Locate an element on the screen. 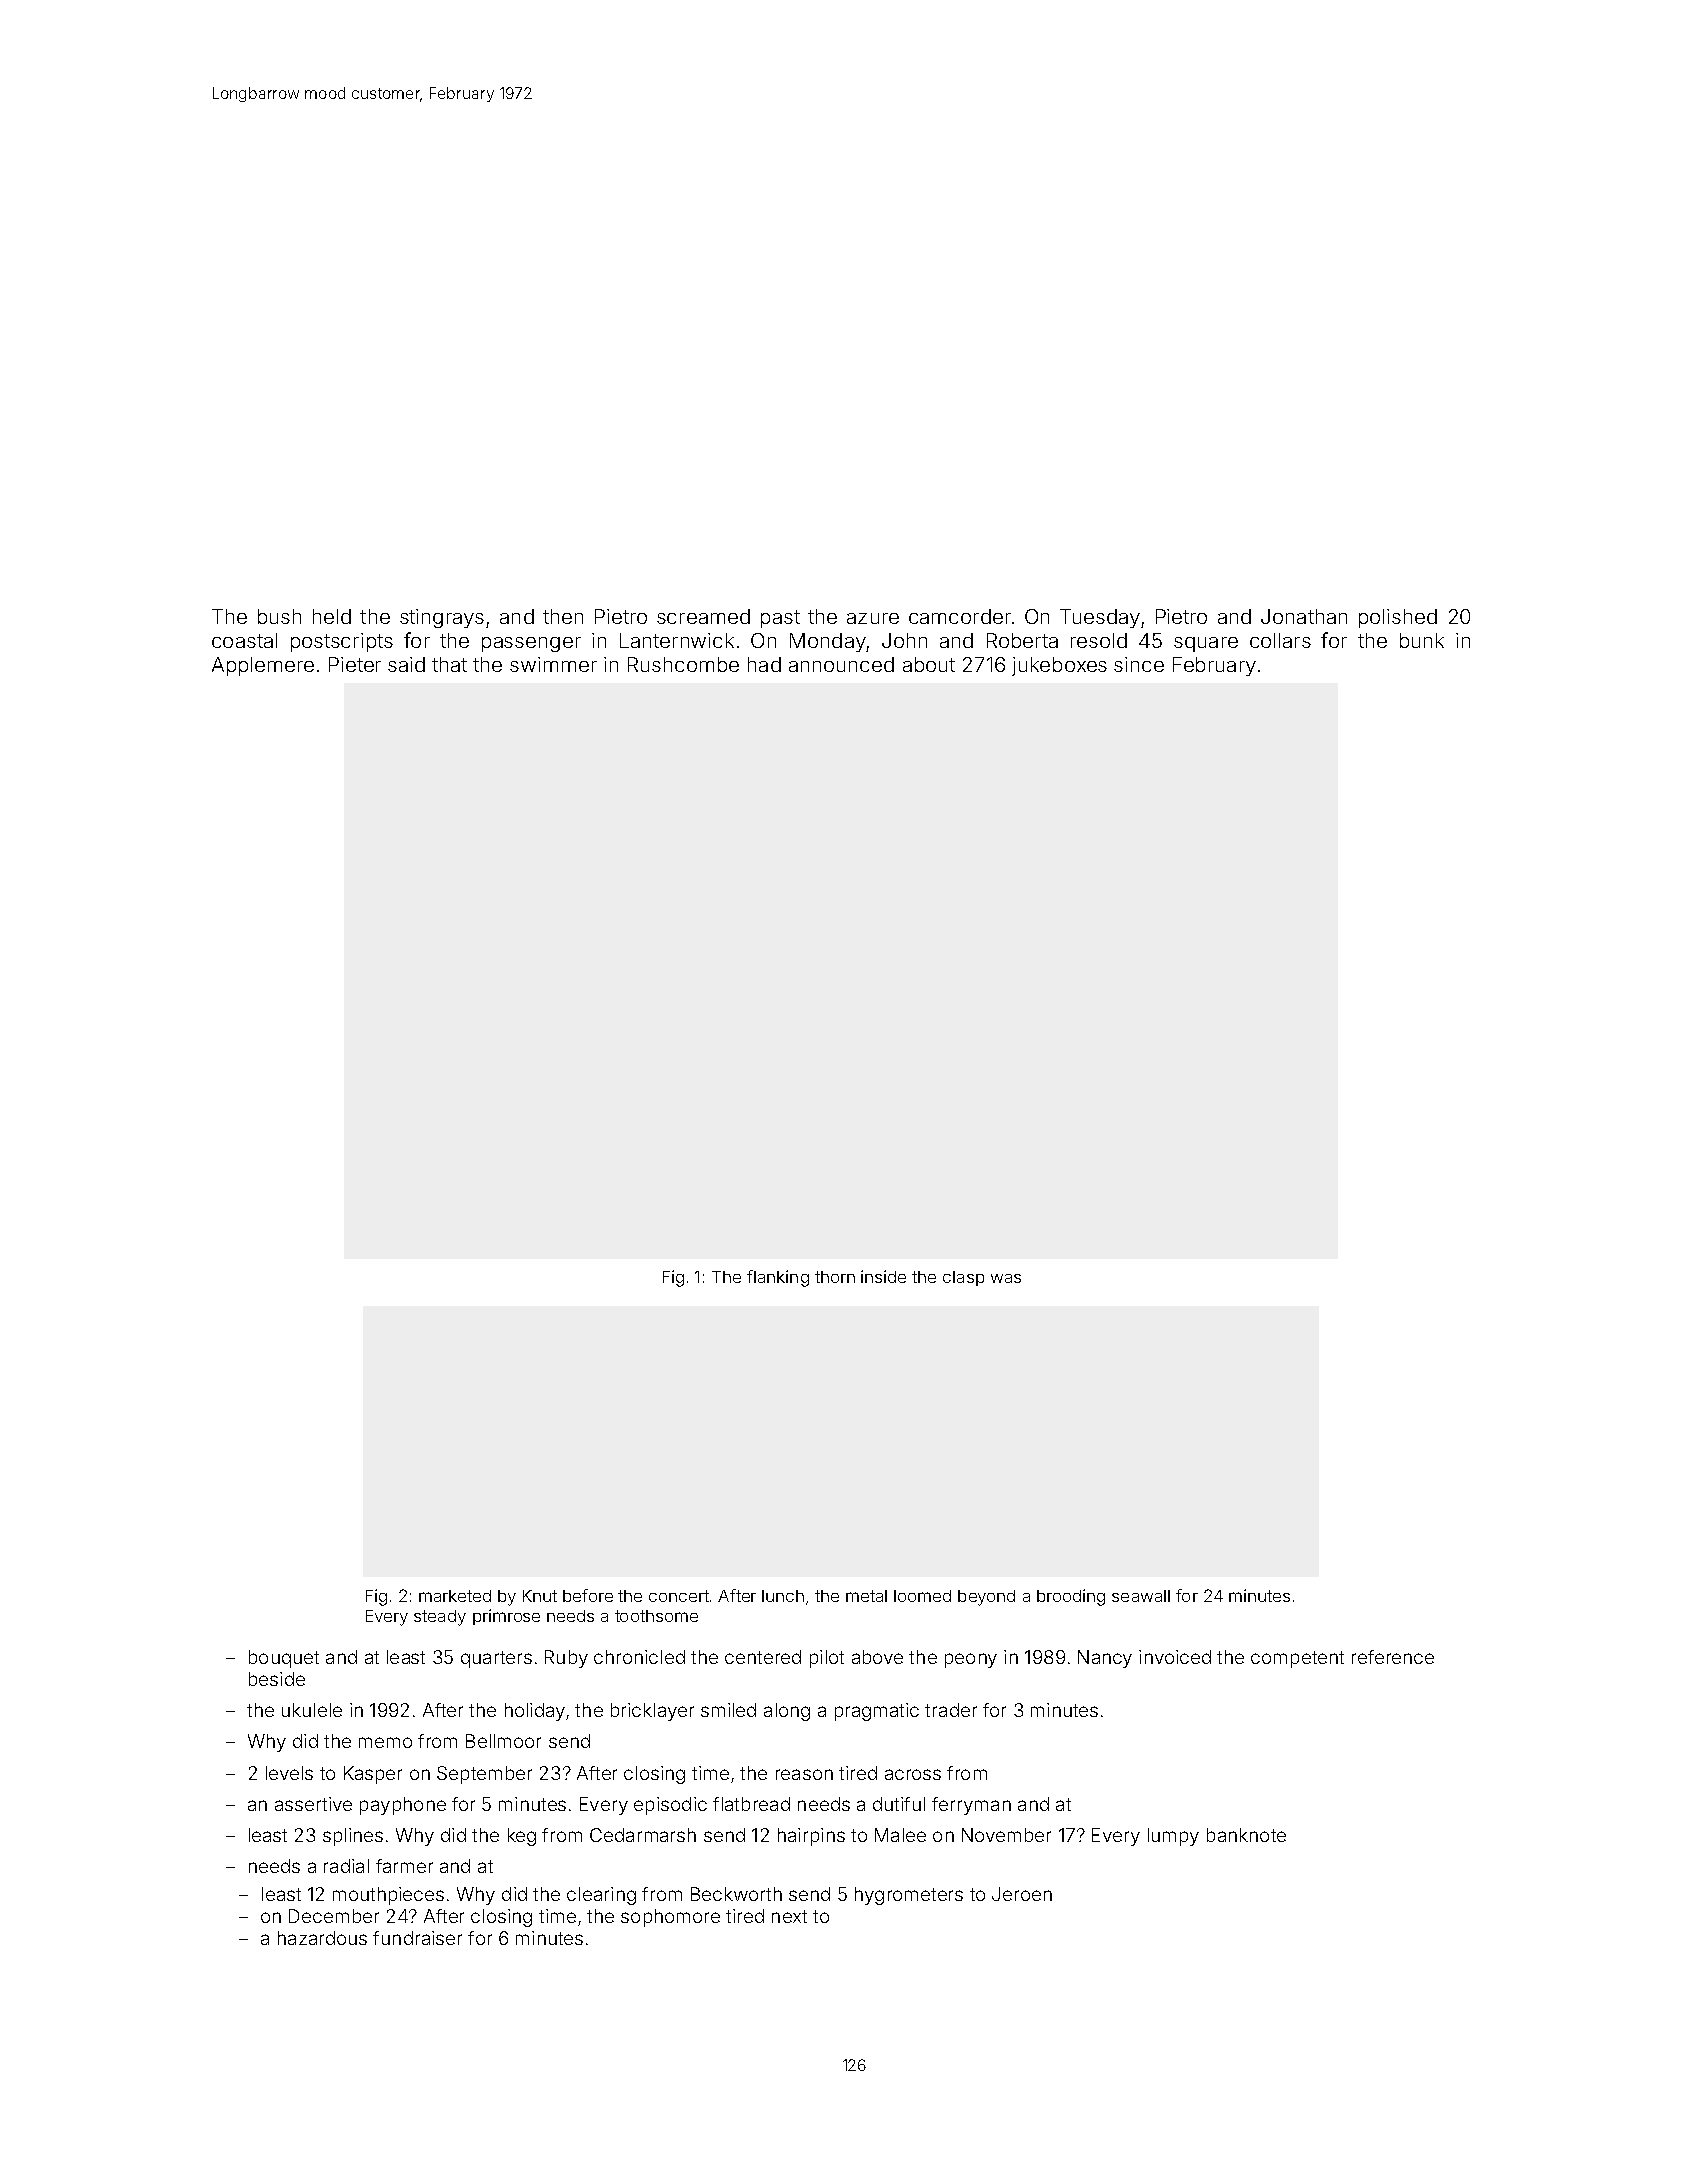 The width and height of the screenshot is (1683, 2178). inside is located at coordinates (883, 1276).
